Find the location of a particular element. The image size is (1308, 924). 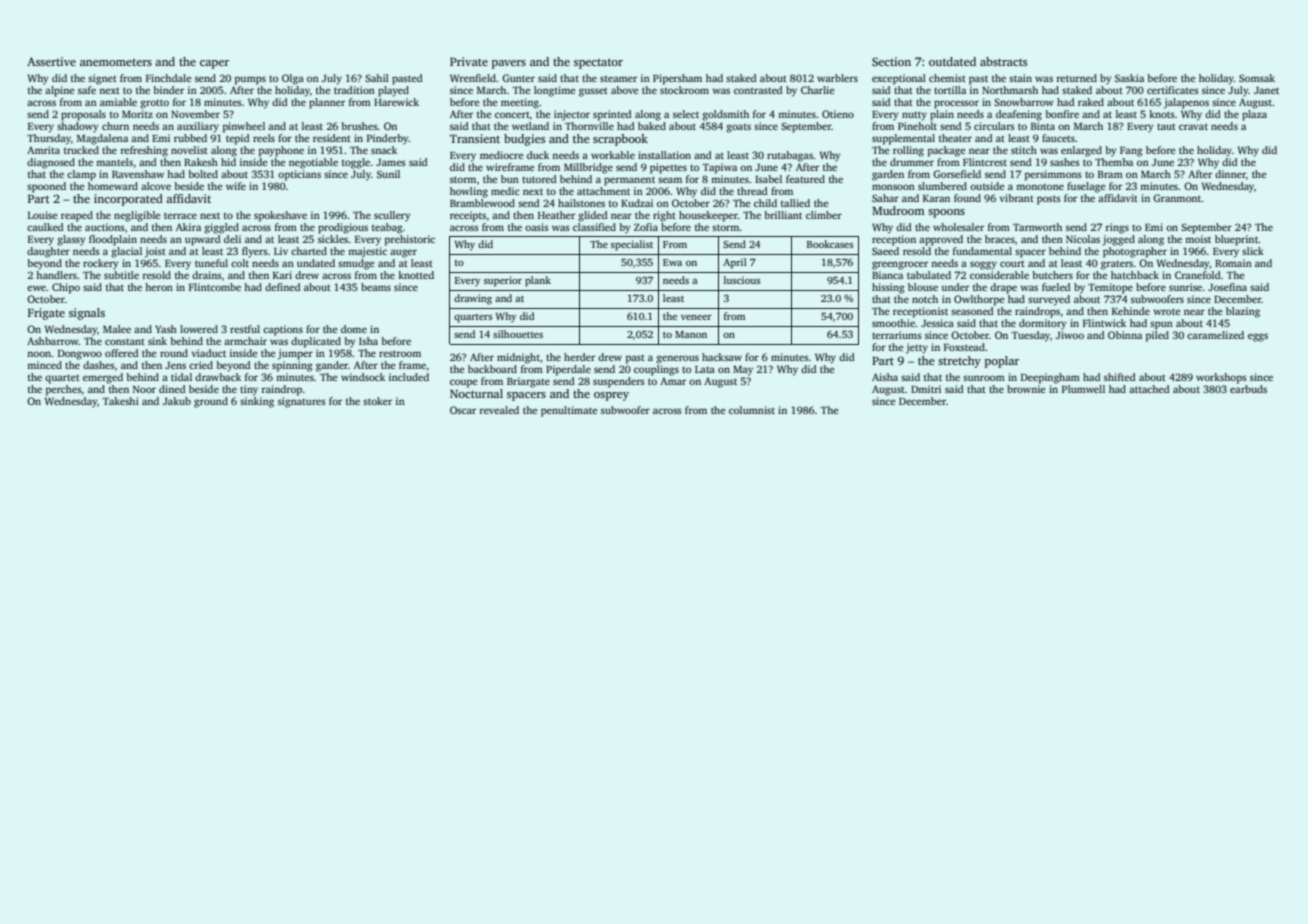

undated is located at coordinates (316, 263).
